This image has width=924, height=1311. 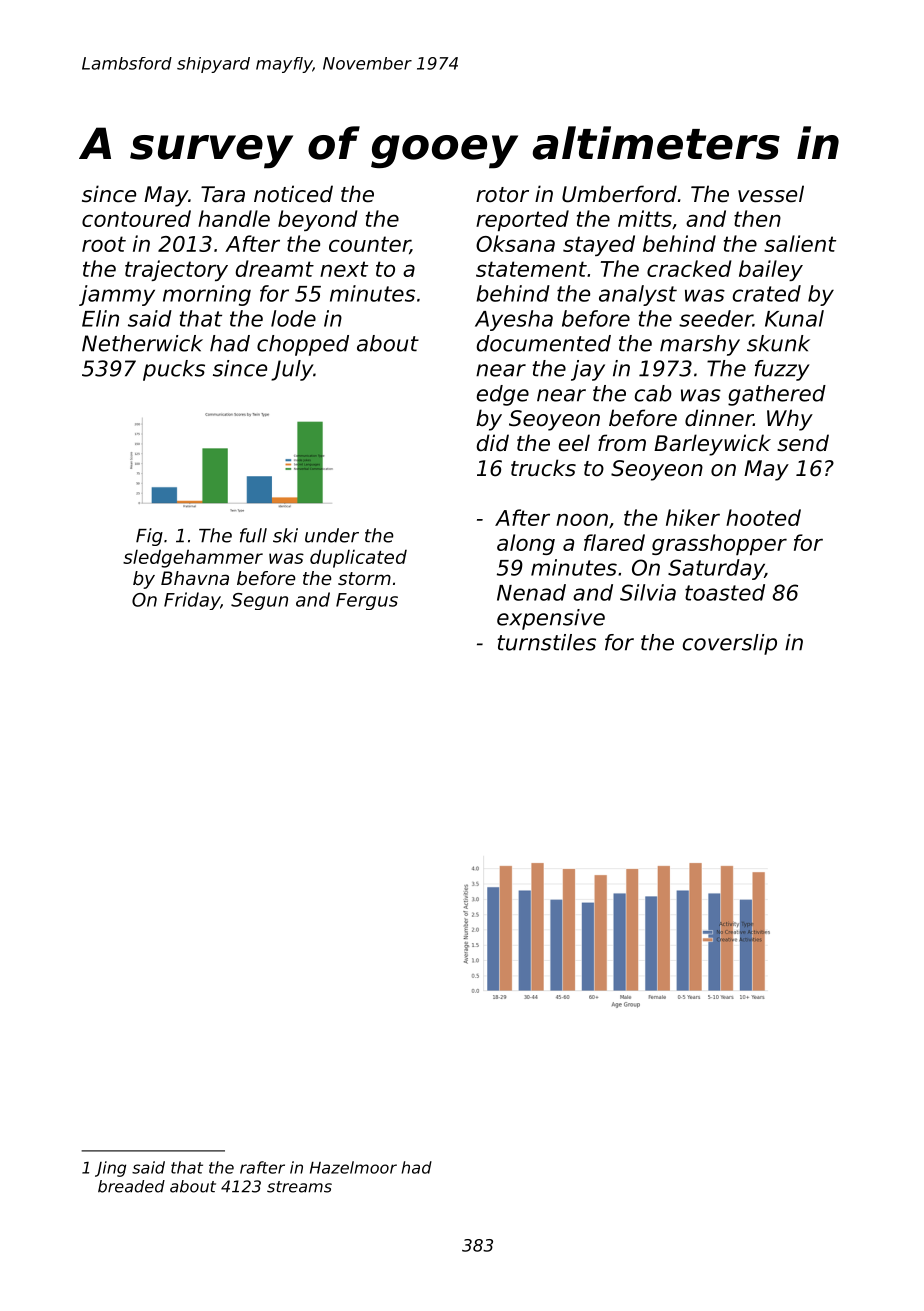 What do you see at coordinates (275, 268) in the image?
I see `dreamt` at bounding box center [275, 268].
